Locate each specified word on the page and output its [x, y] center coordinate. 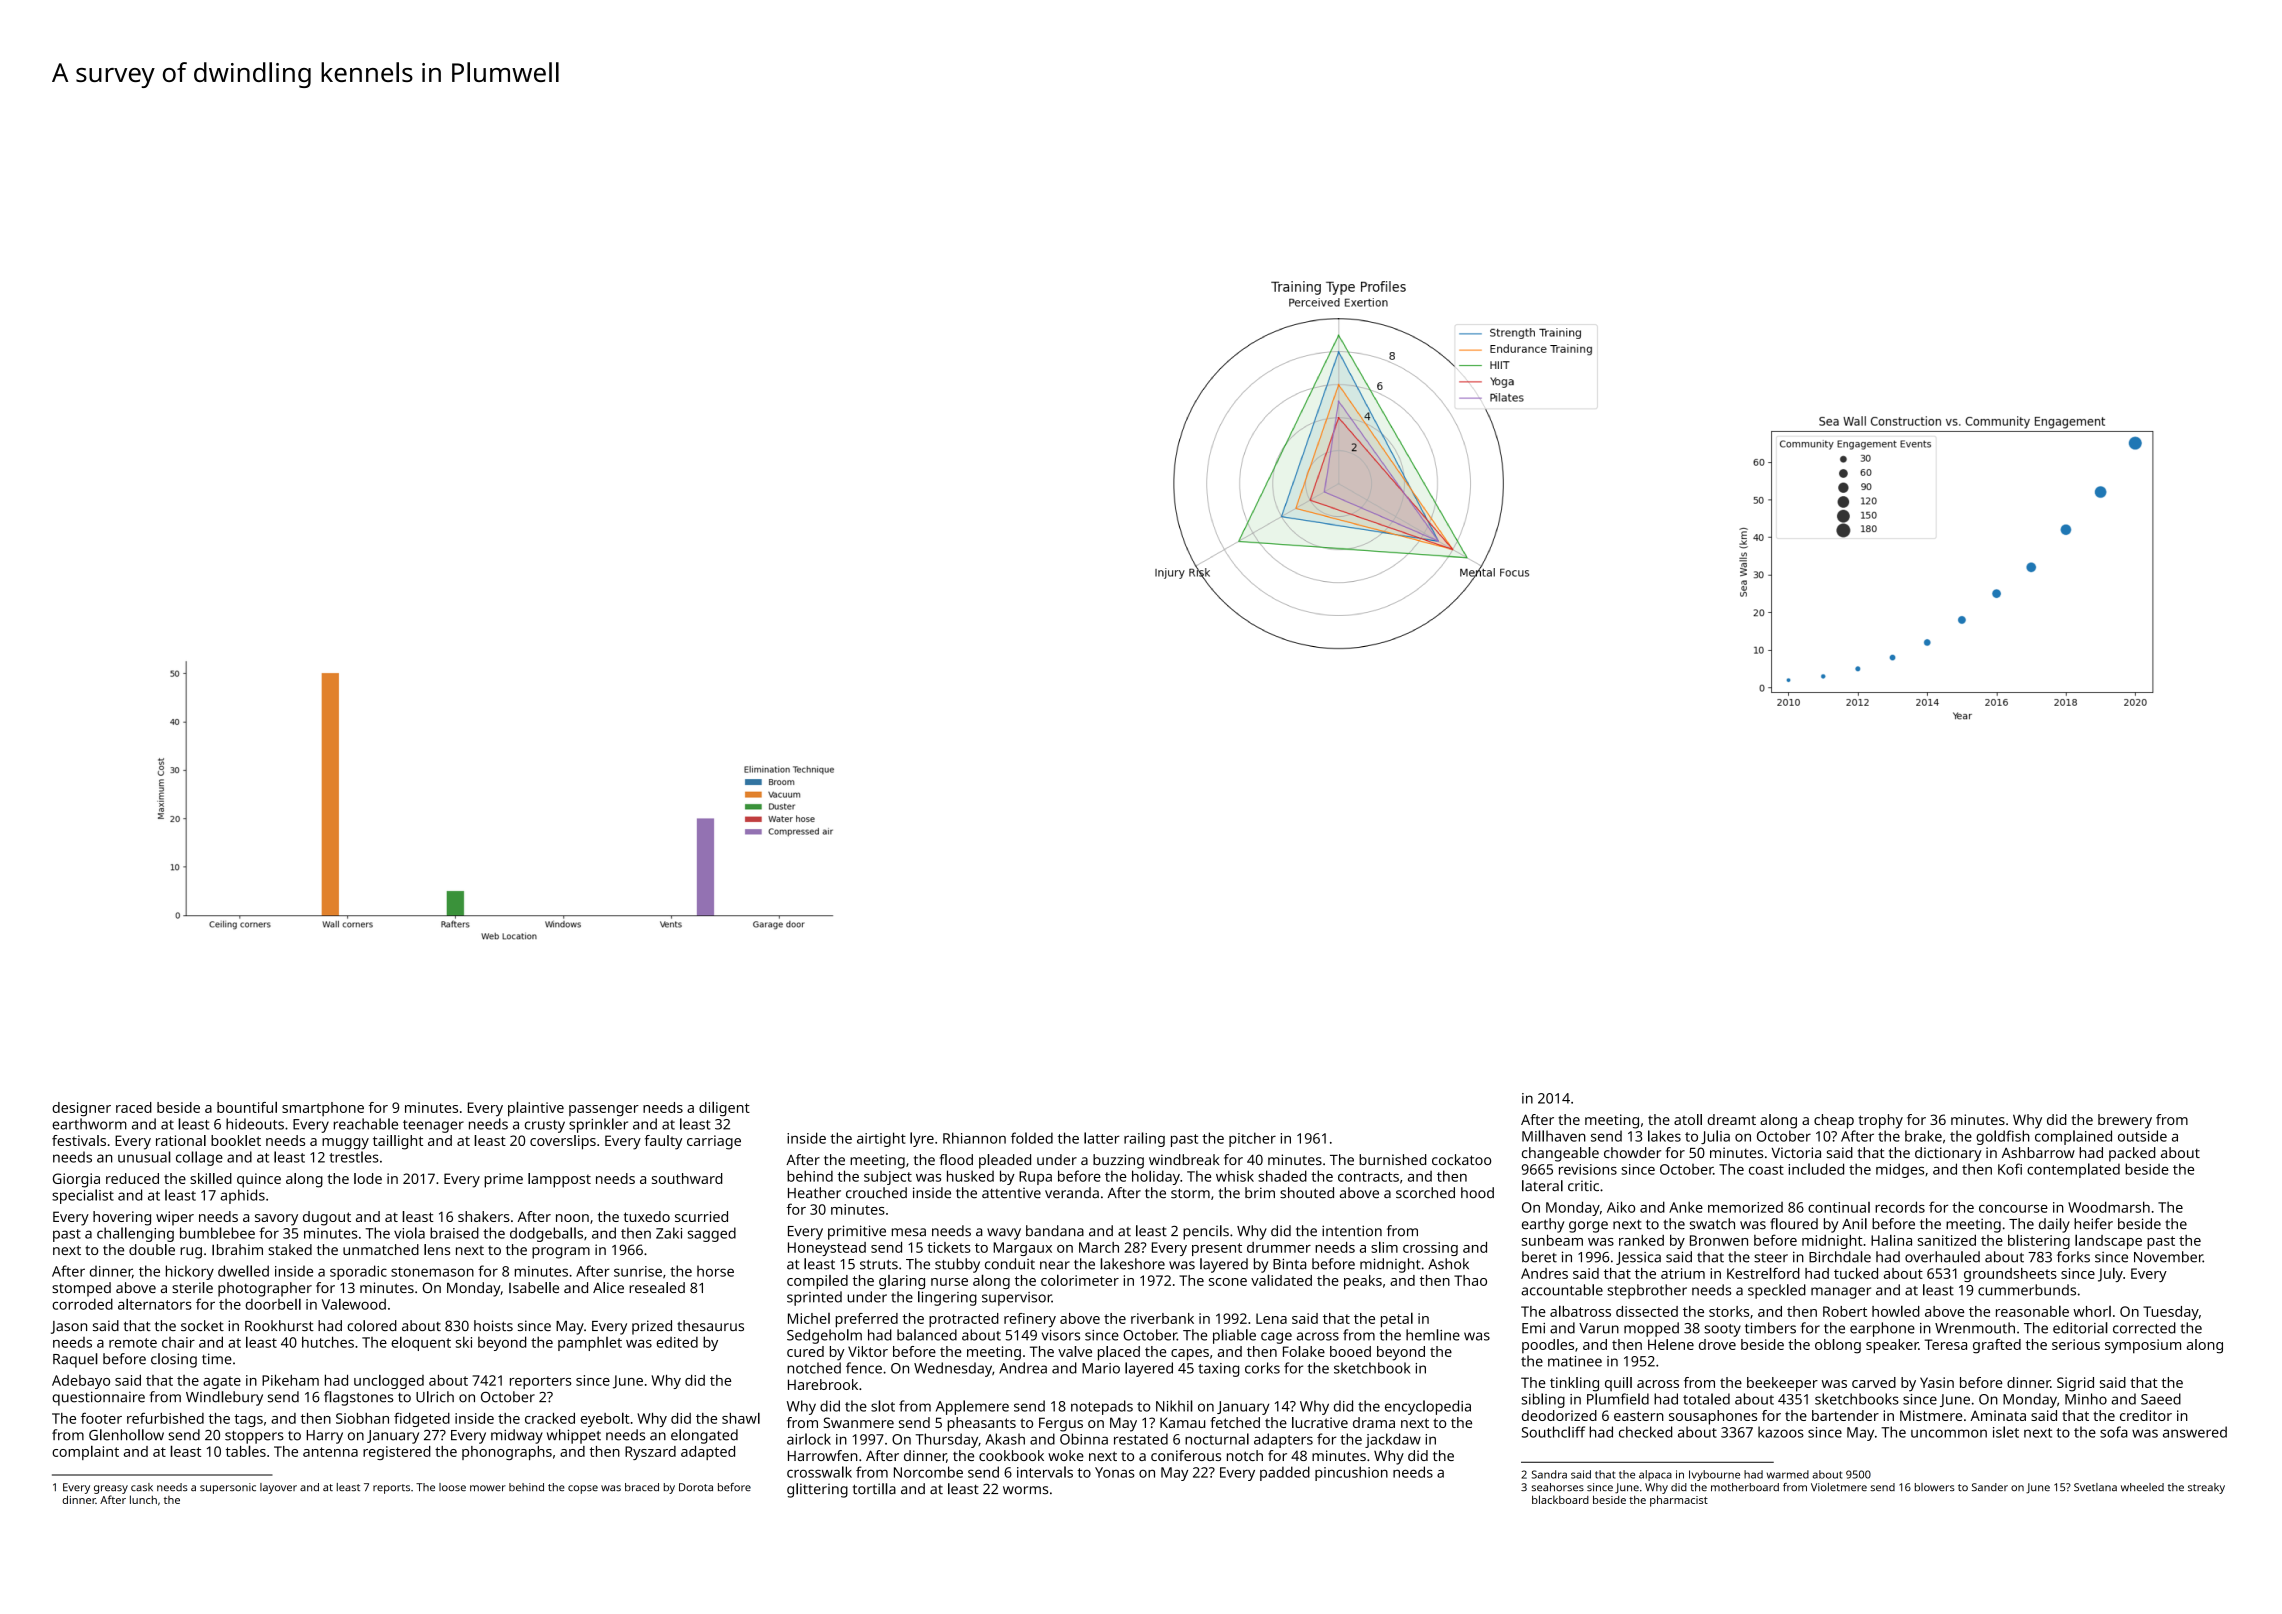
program [561, 1253]
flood [956, 1159]
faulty [663, 1142]
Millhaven [1554, 1136]
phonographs [507, 1453]
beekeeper [1782, 1384]
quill [1618, 1384]
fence [864, 1368]
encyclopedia [1428, 1407]
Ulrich [435, 1397]
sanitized [1947, 1240]
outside [2142, 1136]
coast [1766, 1170]
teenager [433, 1126]
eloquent [421, 1343]
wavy [1004, 1234]
